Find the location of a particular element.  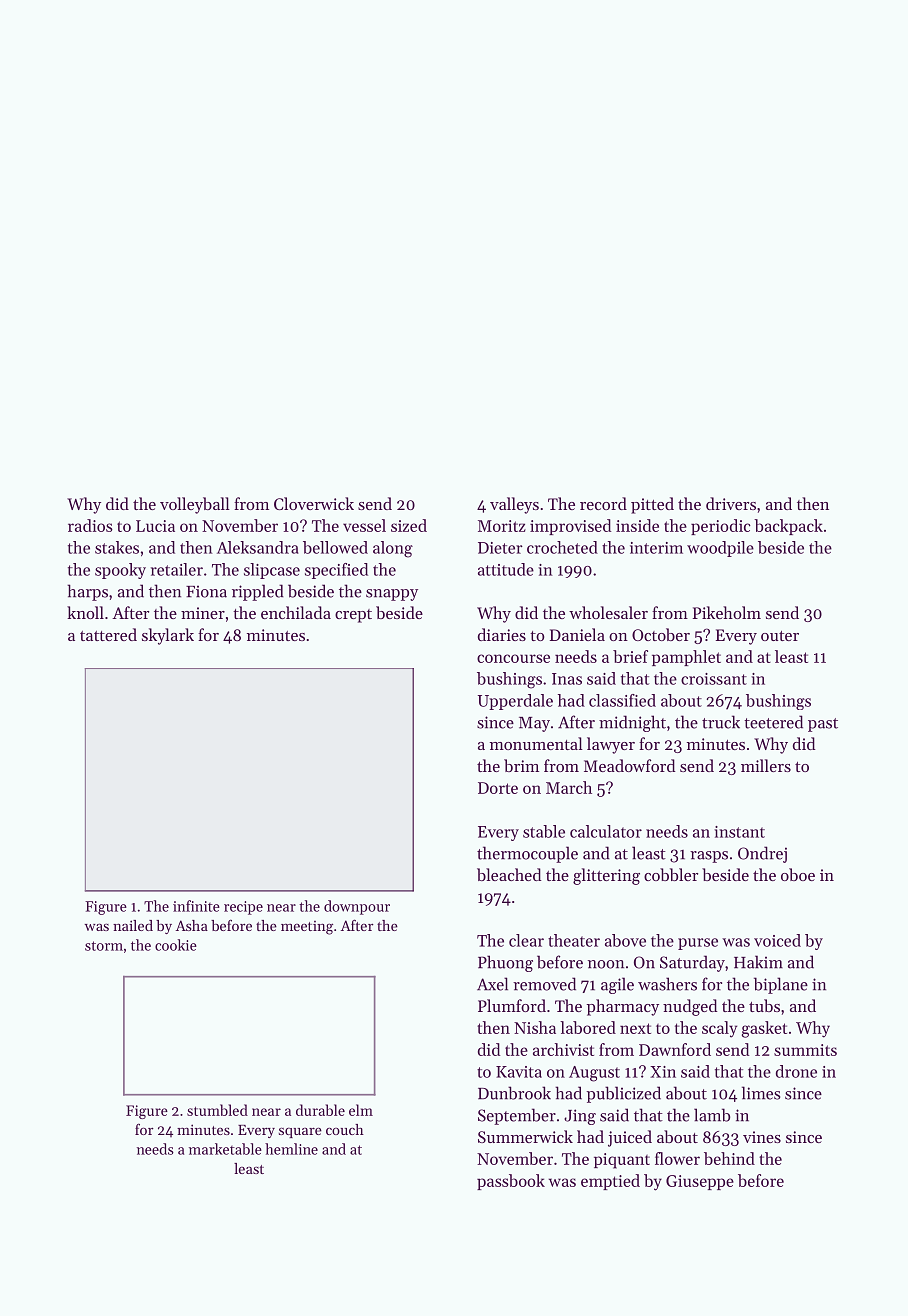

passbook is located at coordinates (511, 1182).
